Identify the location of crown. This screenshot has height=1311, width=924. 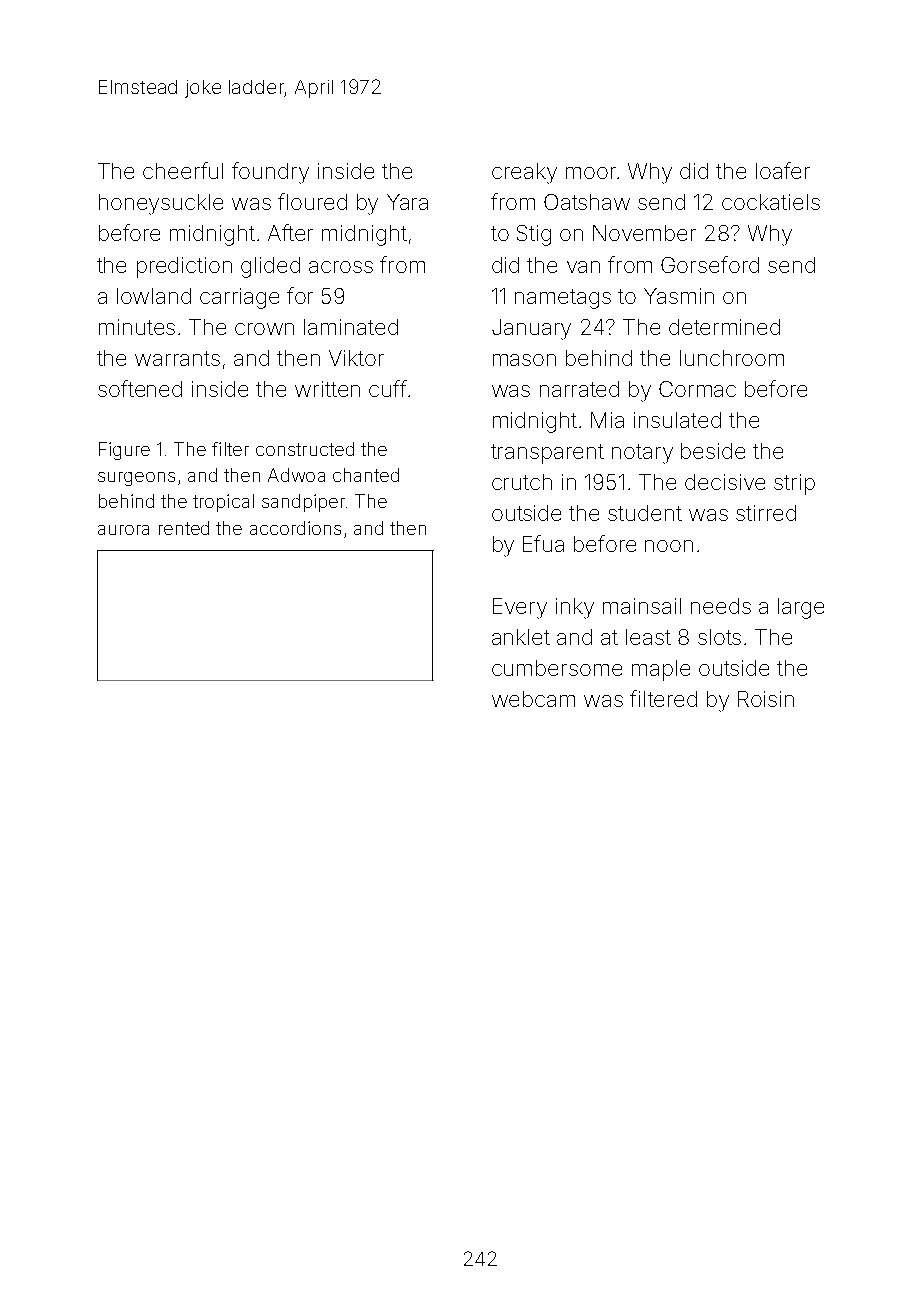
(264, 329).
